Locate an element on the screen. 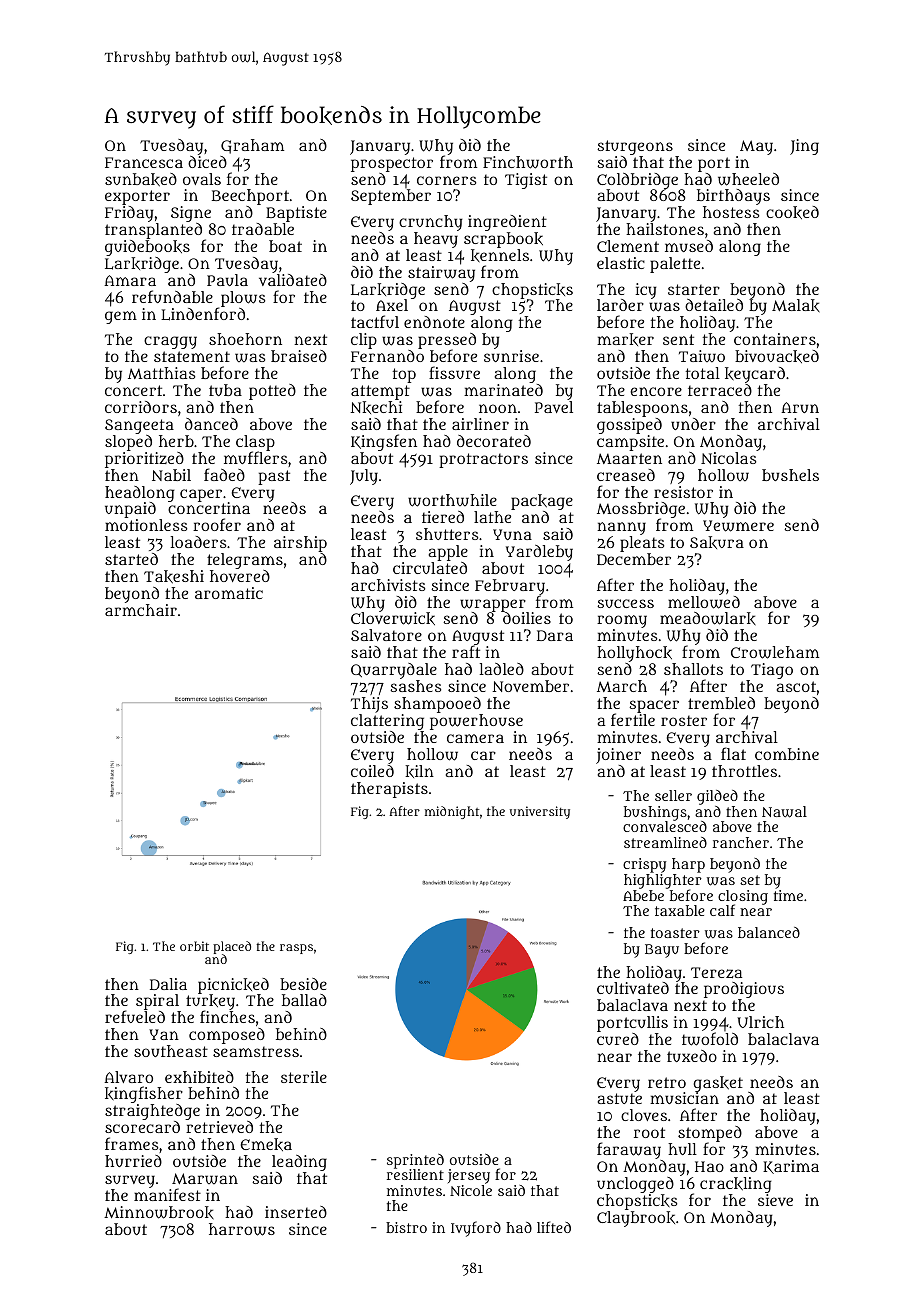  cultivated is located at coordinates (633, 988).
